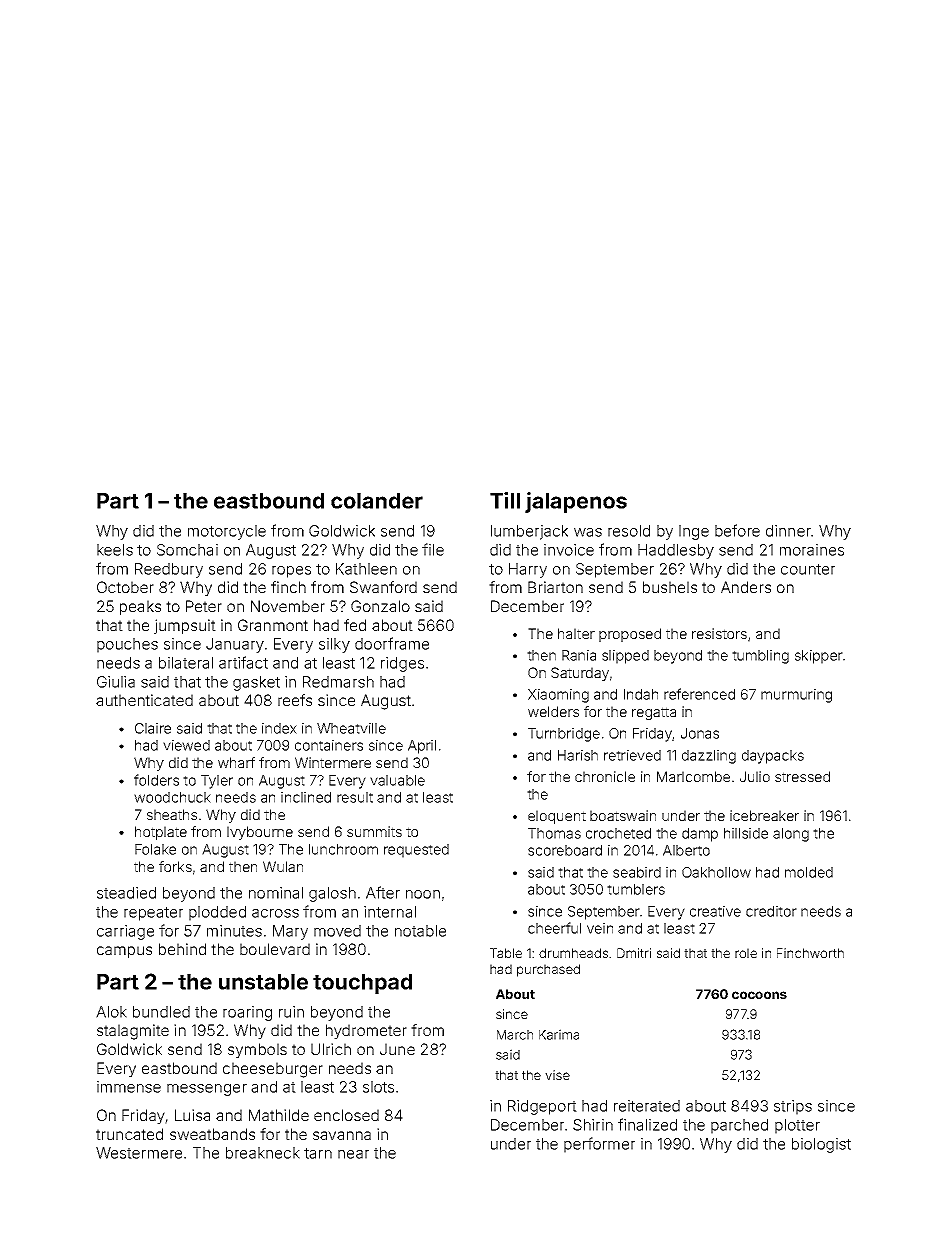  I want to click on Karima, so click(559, 1034).
